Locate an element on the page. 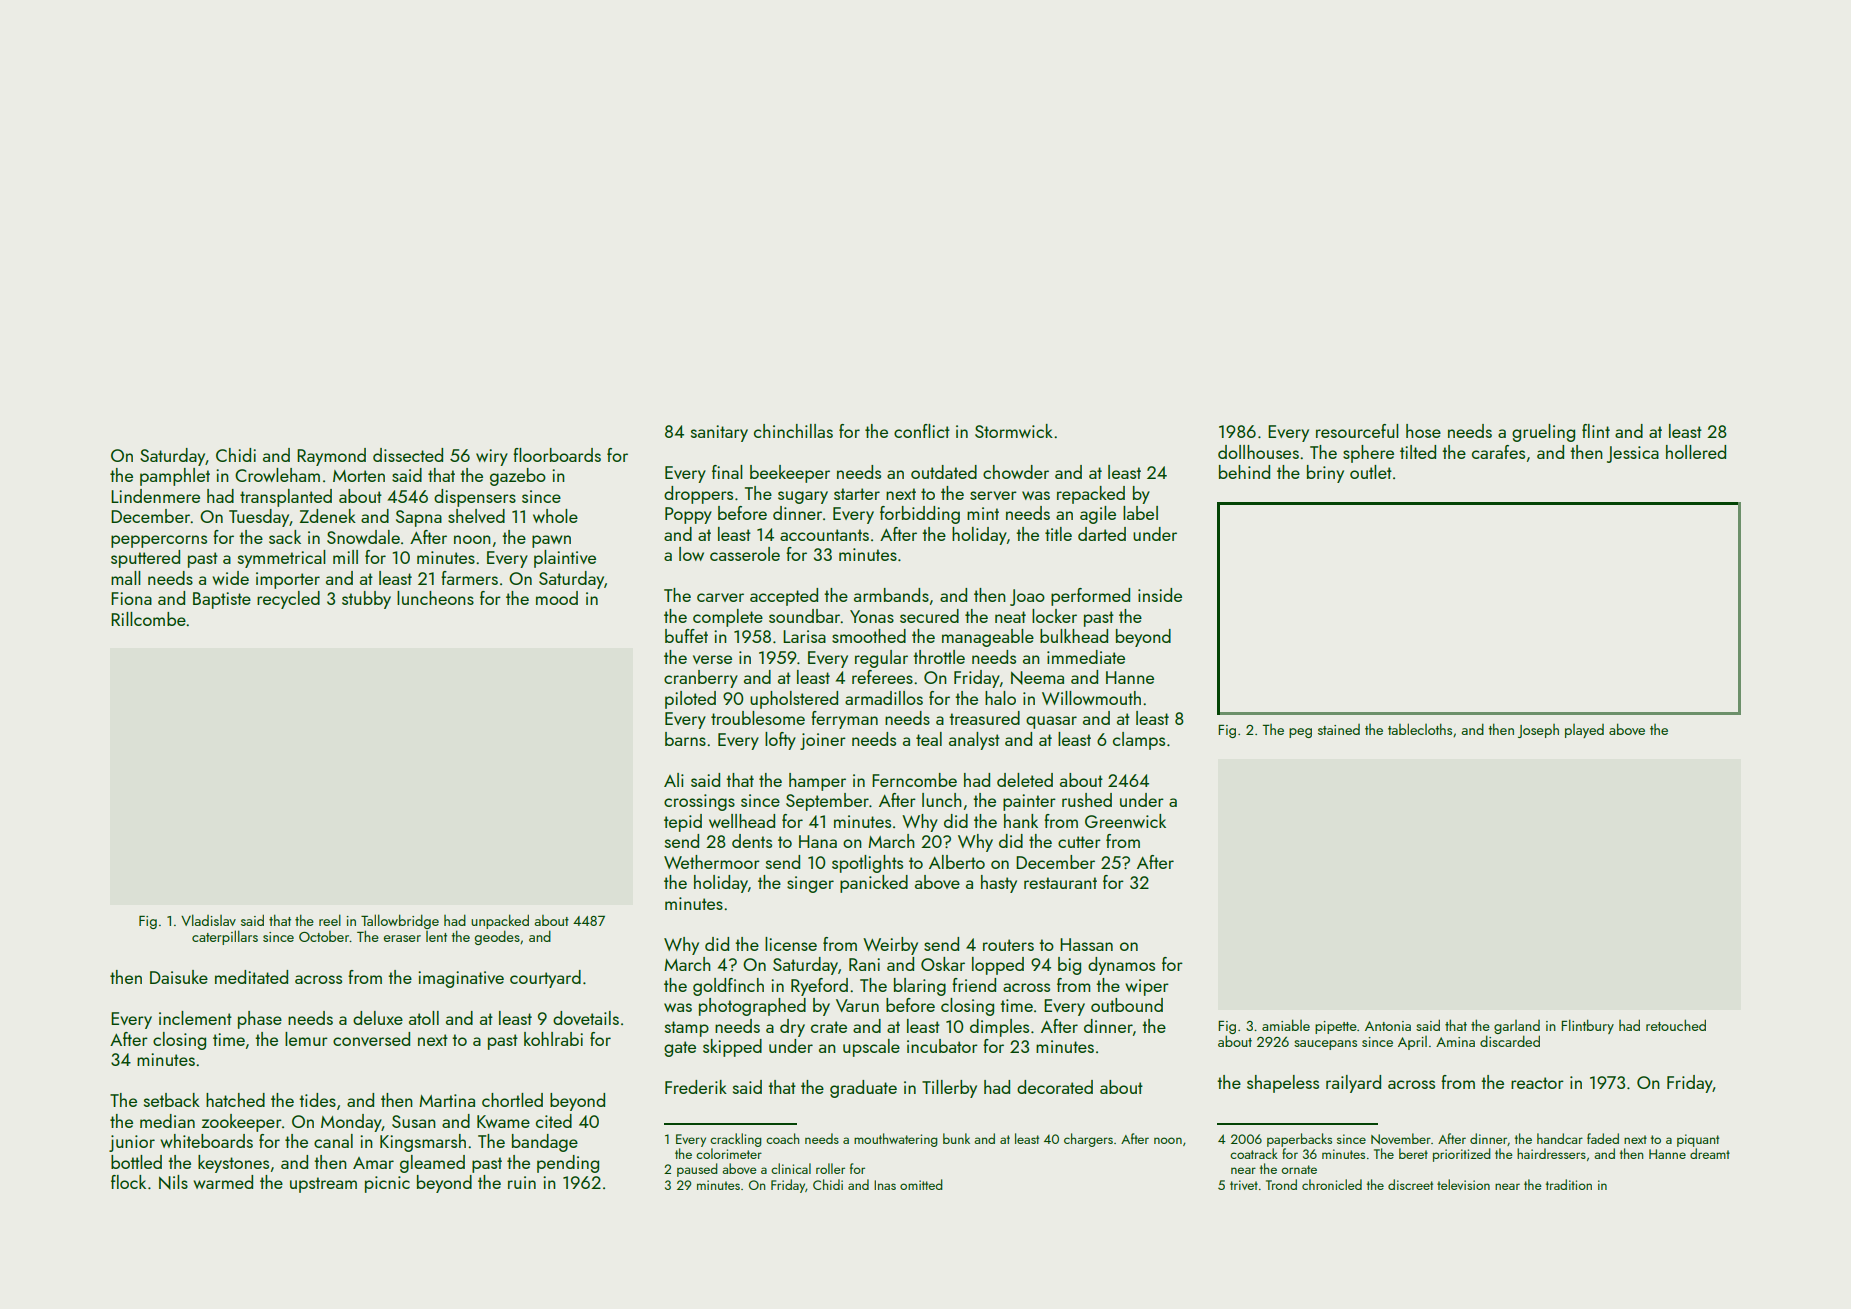 The image size is (1851, 1309). mood is located at coordinates (557, 598).
